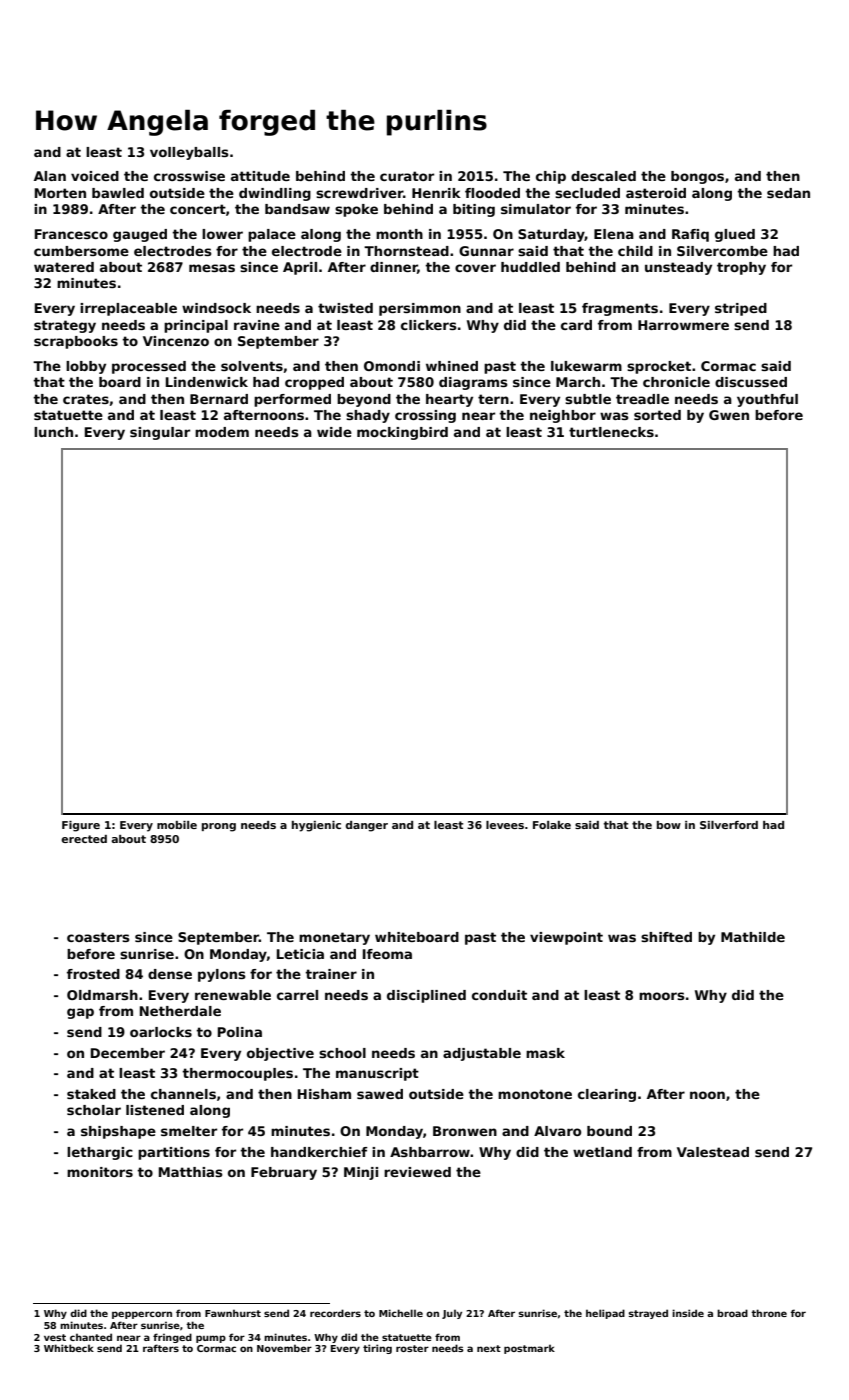 The width and height of the screenshot is (849, 1400). Describe the element at coordinates (753, 937) in the screenshot. I see `Mathilde` at that location.
